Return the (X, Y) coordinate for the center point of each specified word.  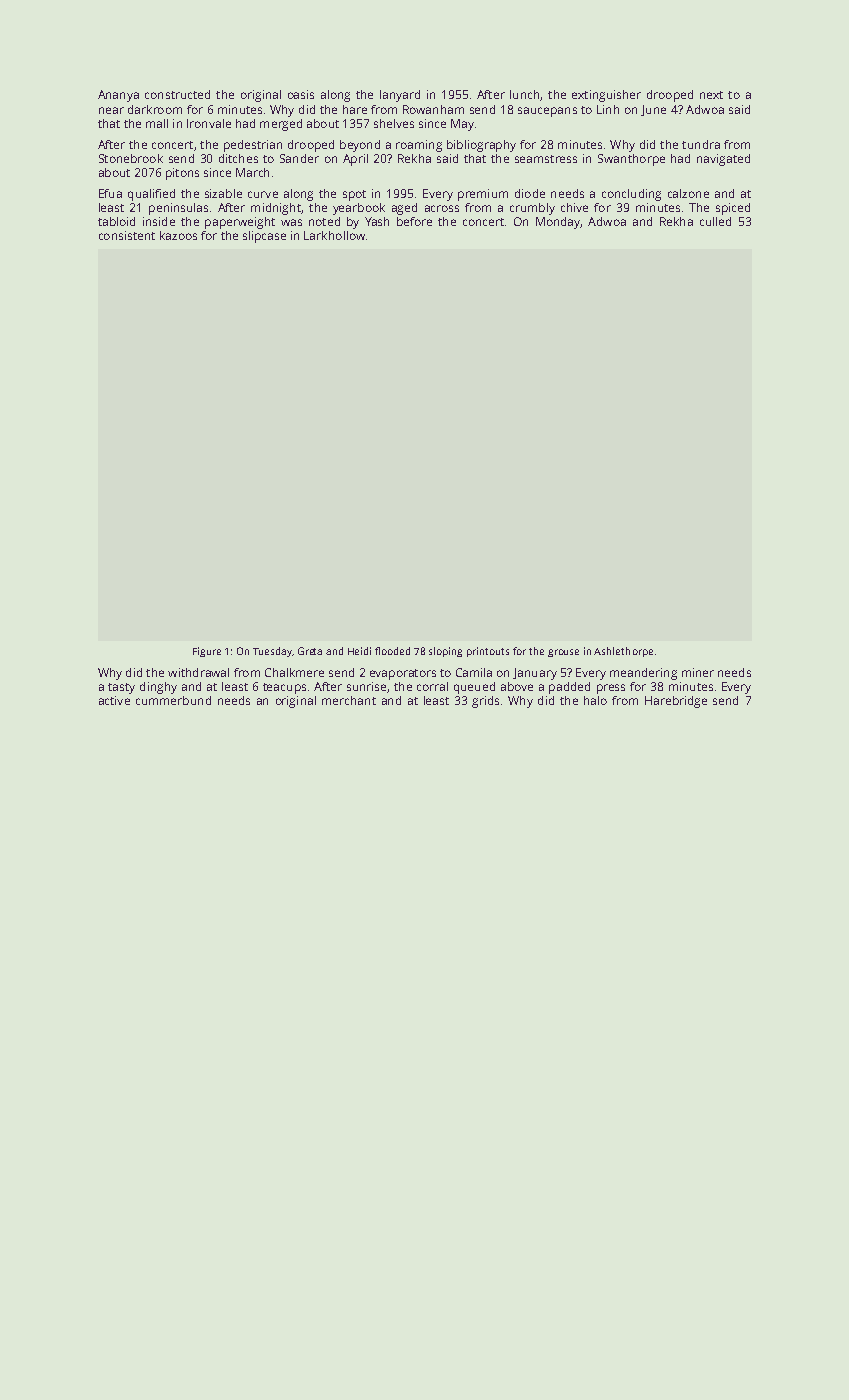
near (111, 110)
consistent (127, 235)
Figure (207, 652)
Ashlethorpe (623, 652)
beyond (360, 146)
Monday (558, 223)
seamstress (546, 159)
